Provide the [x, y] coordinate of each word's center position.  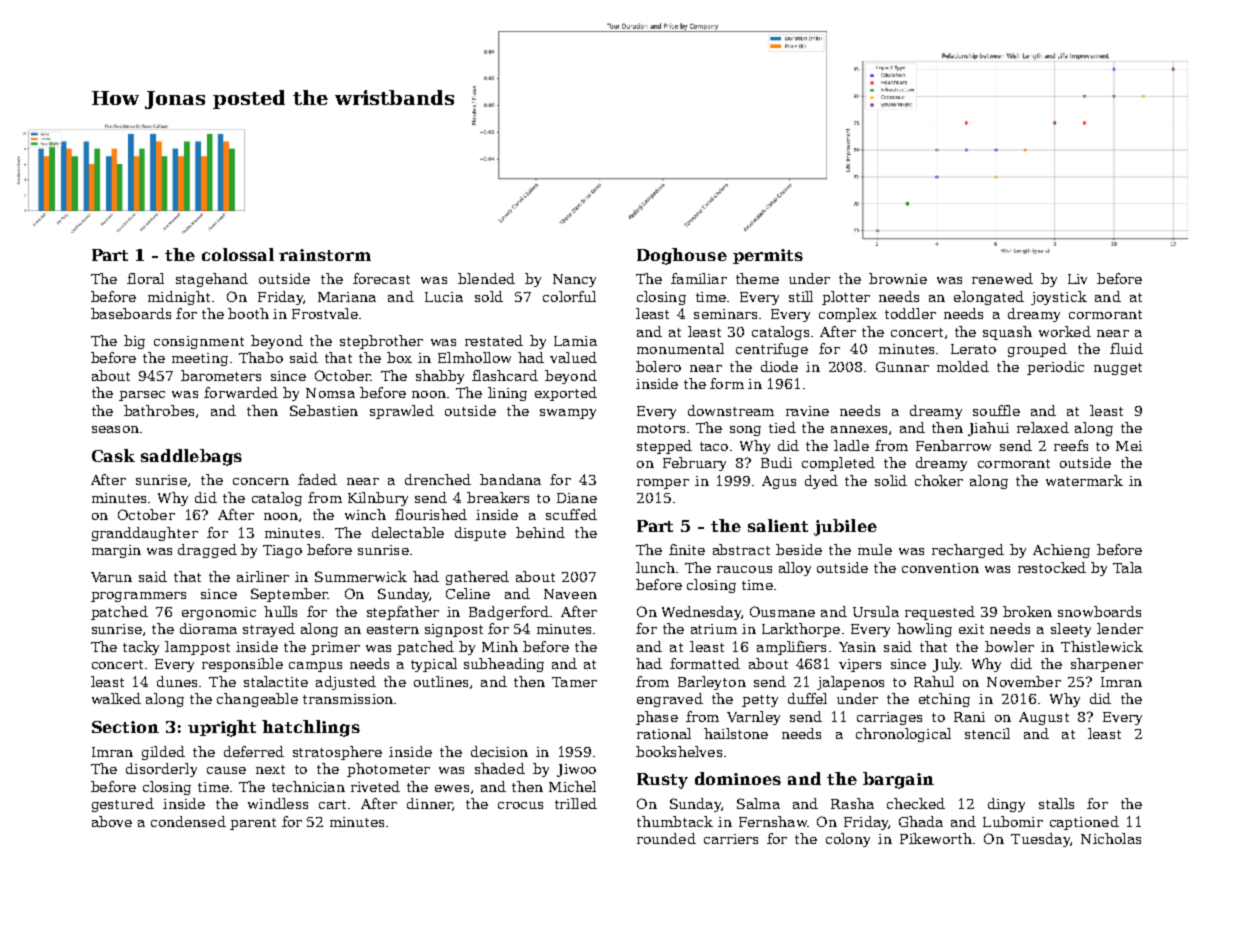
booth [248, 313]
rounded [666, 838]
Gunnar [902, 367]
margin [116, 551]
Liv [1077, 279]
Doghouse [682, 256]
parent [253, 824]
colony [848, 840]
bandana [510, 479]
